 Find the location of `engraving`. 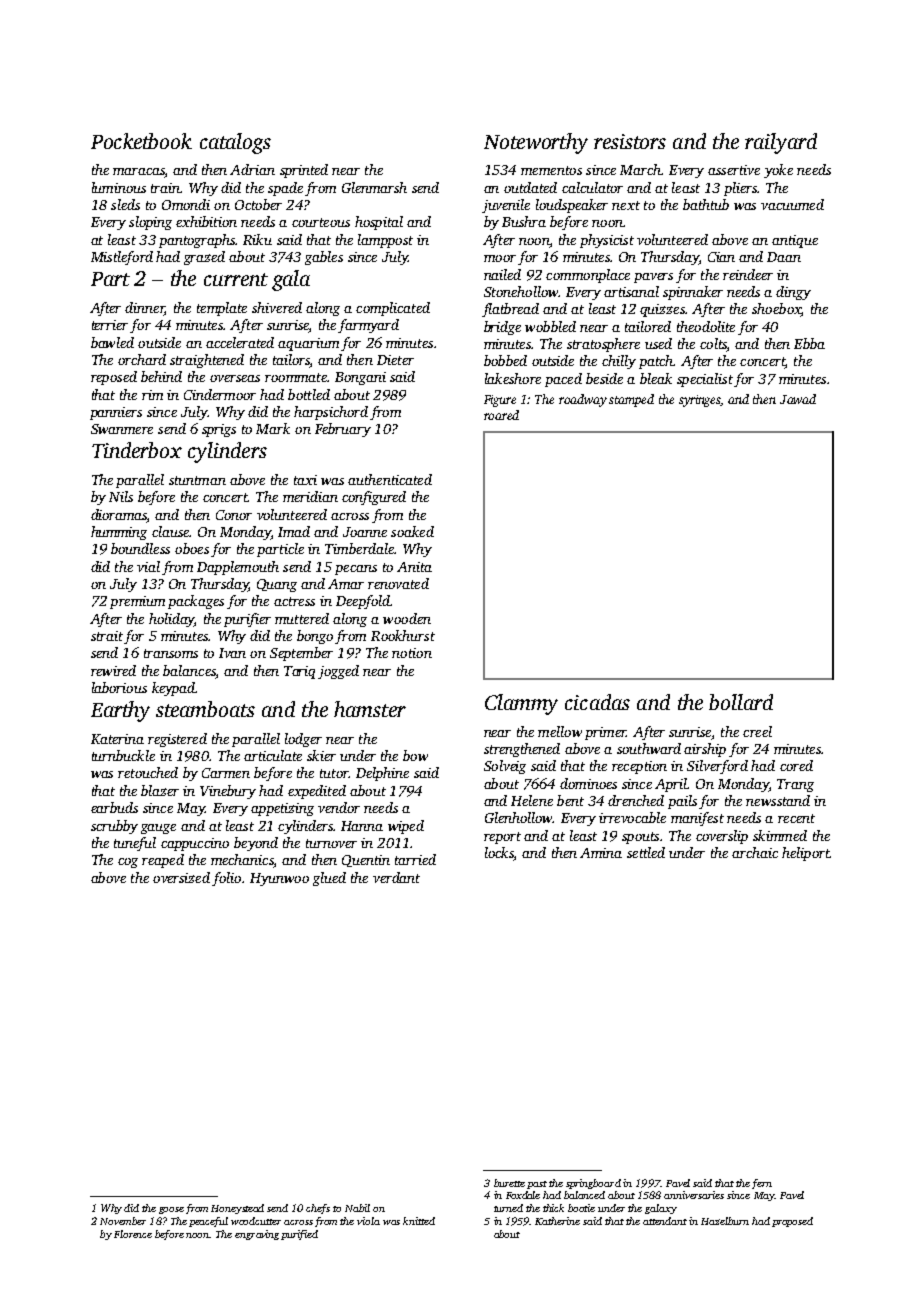

engraving is located at coordinates (257, 1235).
